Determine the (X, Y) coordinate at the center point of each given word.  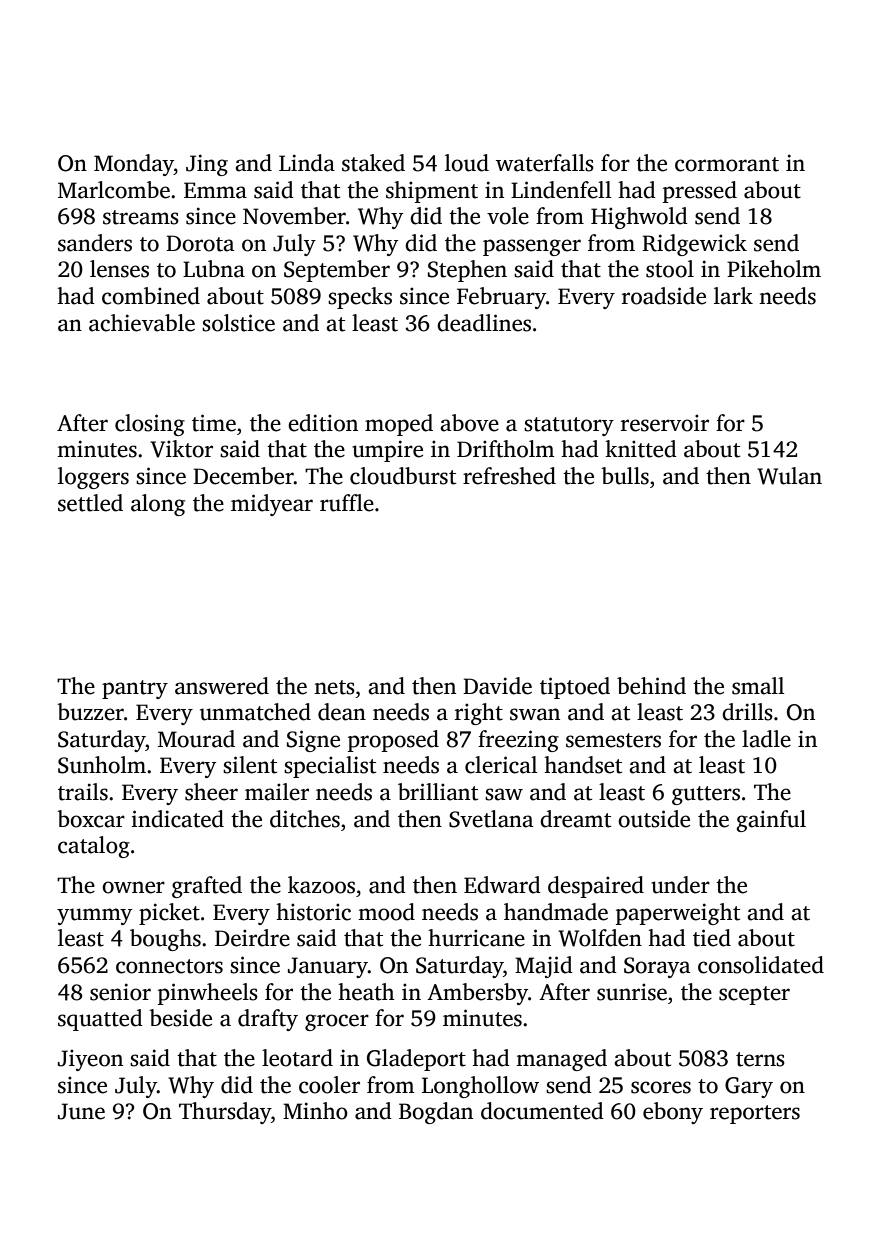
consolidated (761, 965)
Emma (215, 190)
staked (373, 163)
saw (504, 794)
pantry (135, 689)
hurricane (476, 938)
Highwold (639, 218)
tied (712, 938)
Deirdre (252, 938)
